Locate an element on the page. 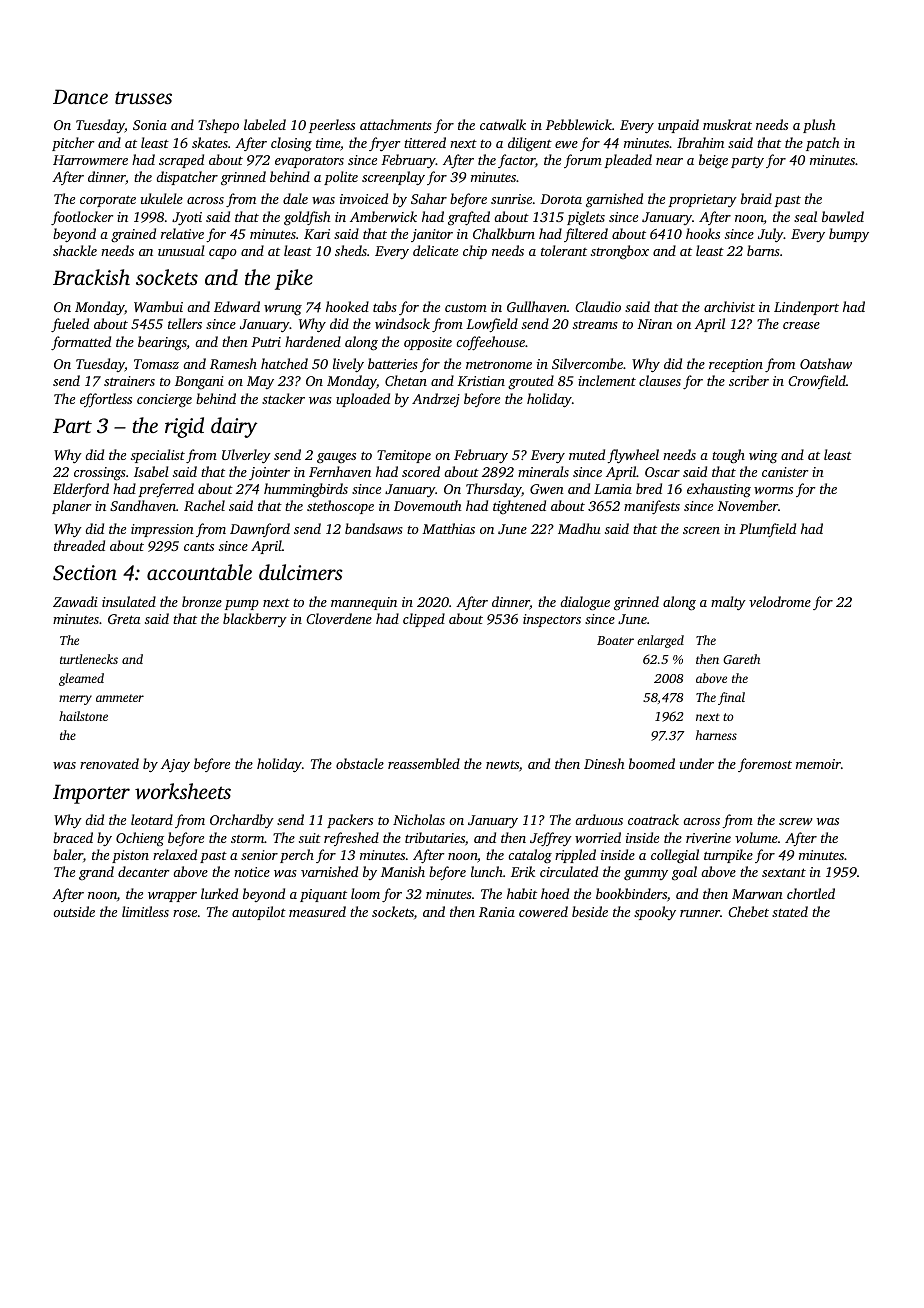 The image size is (924, 1308). foremost is located at coordinates (765, 765).
